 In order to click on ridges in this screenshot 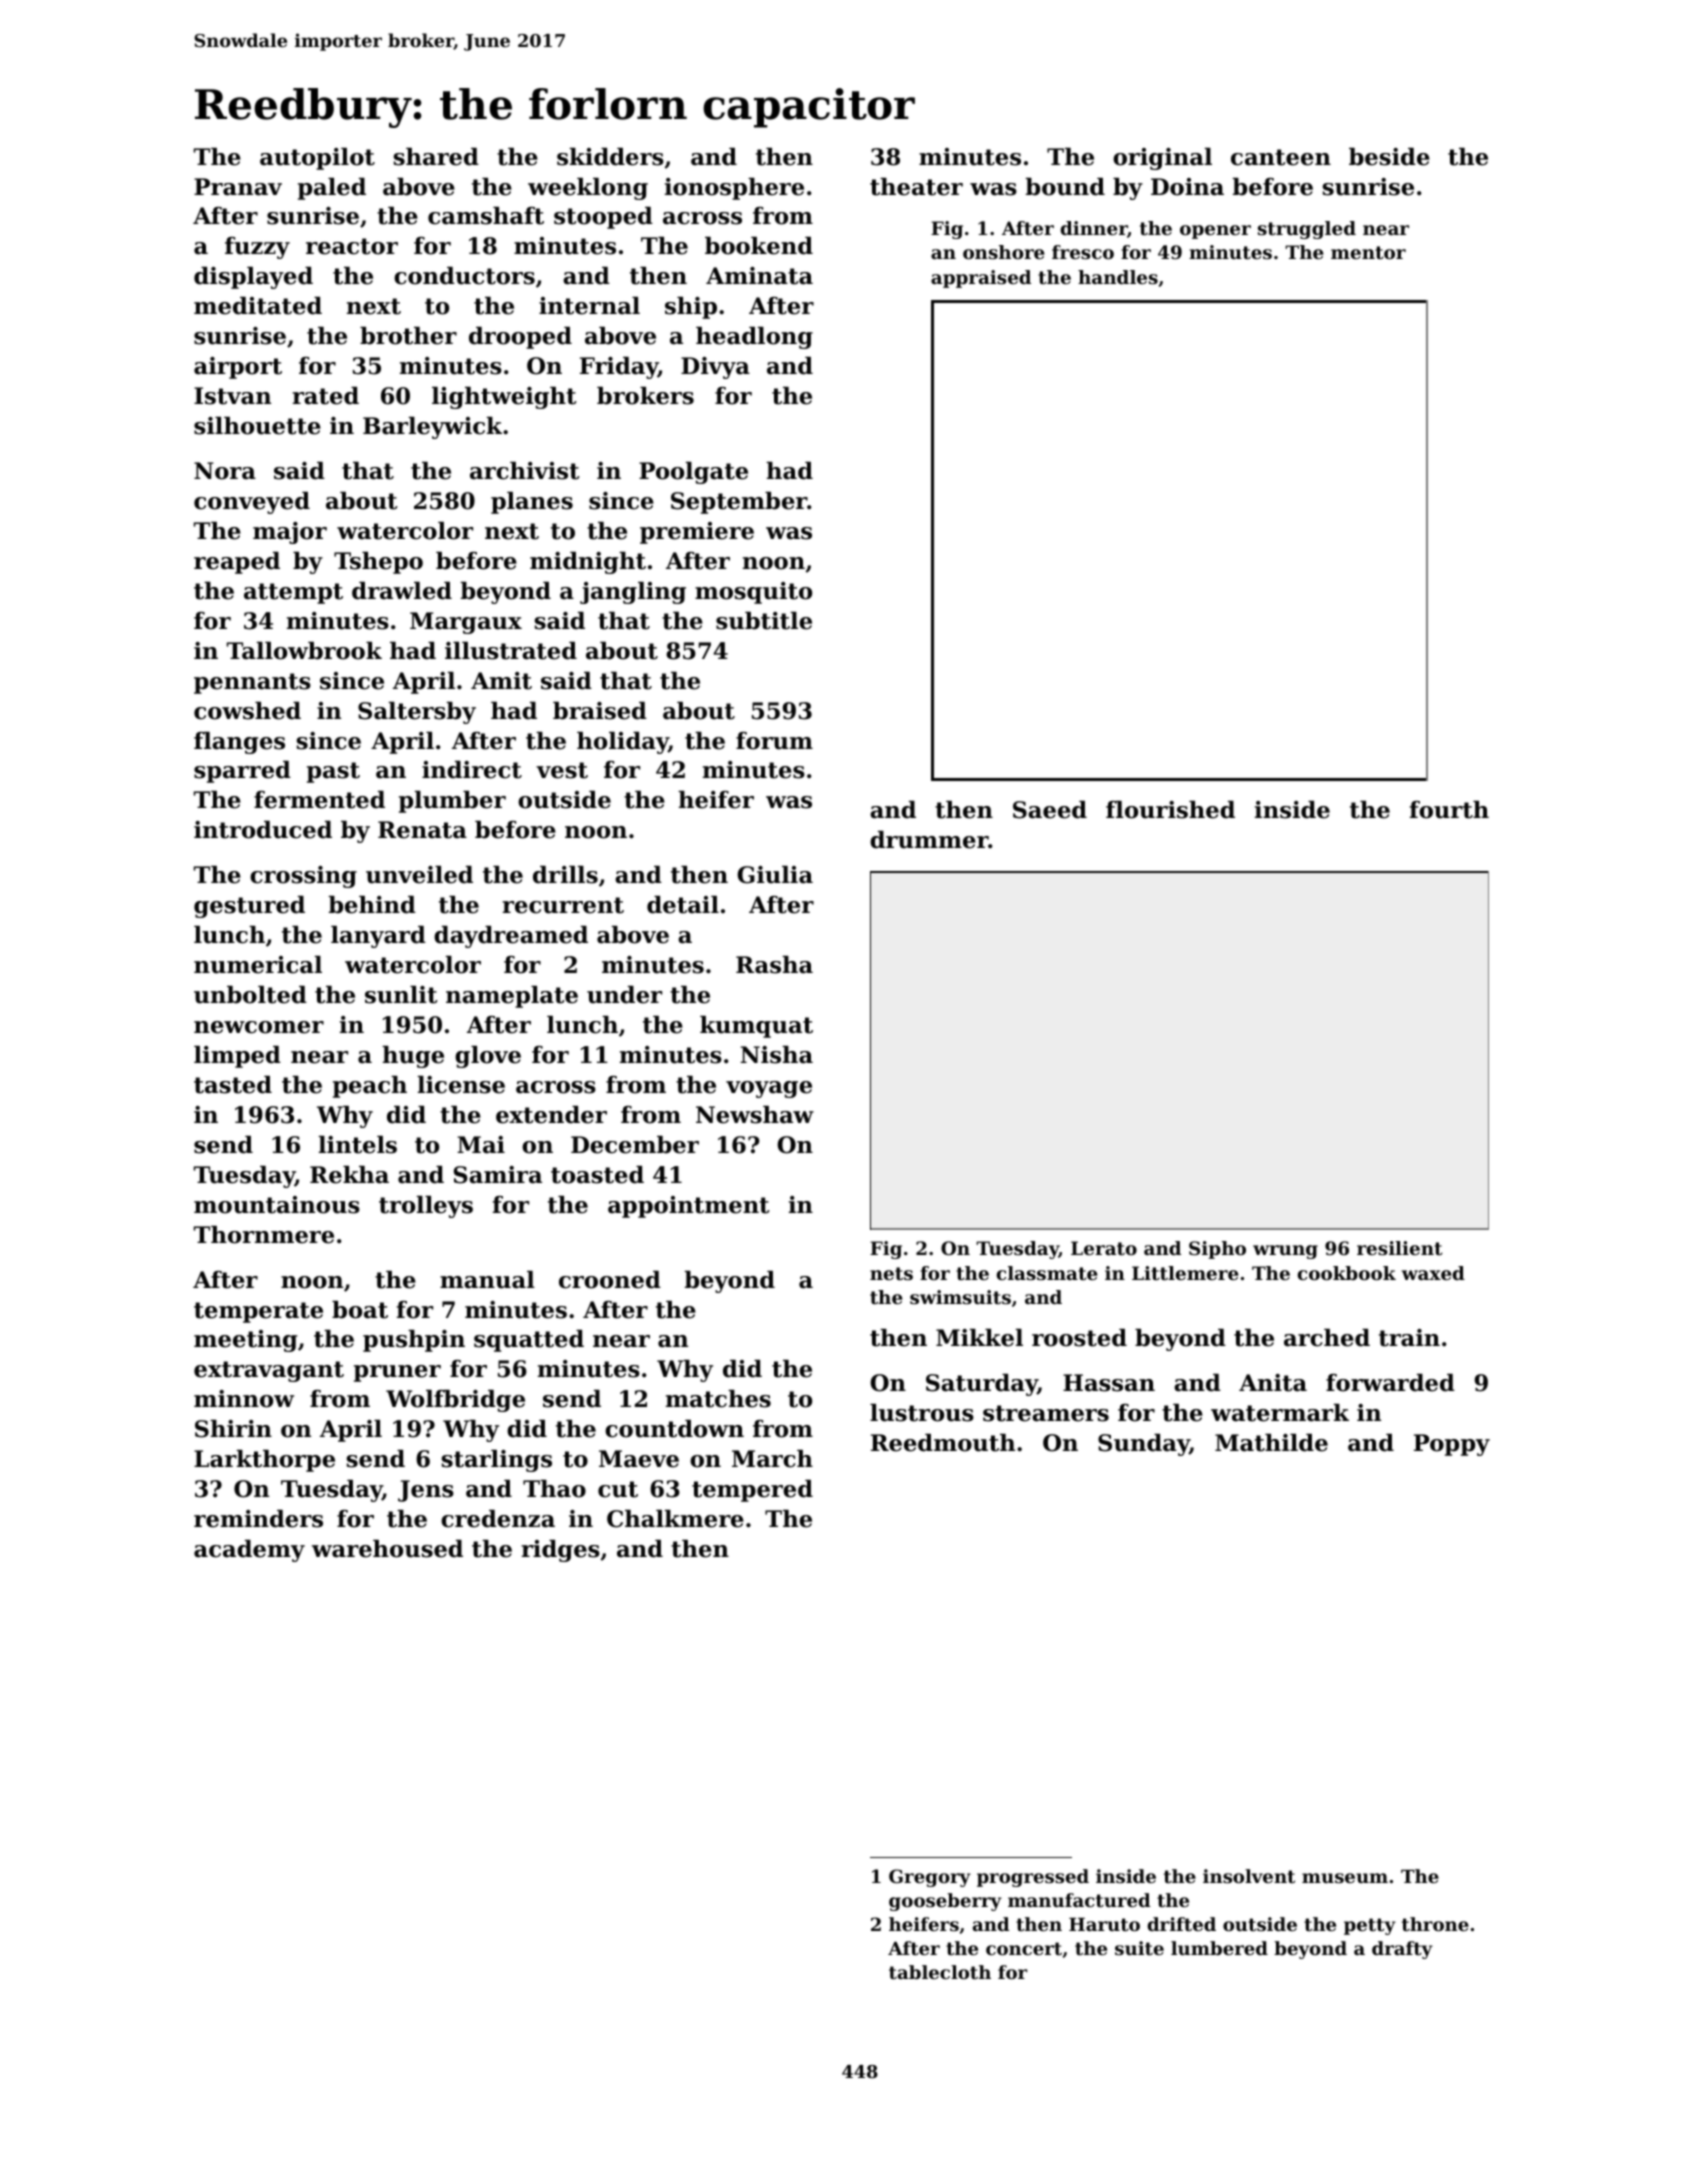, I will do `click(560, 1551)`.
